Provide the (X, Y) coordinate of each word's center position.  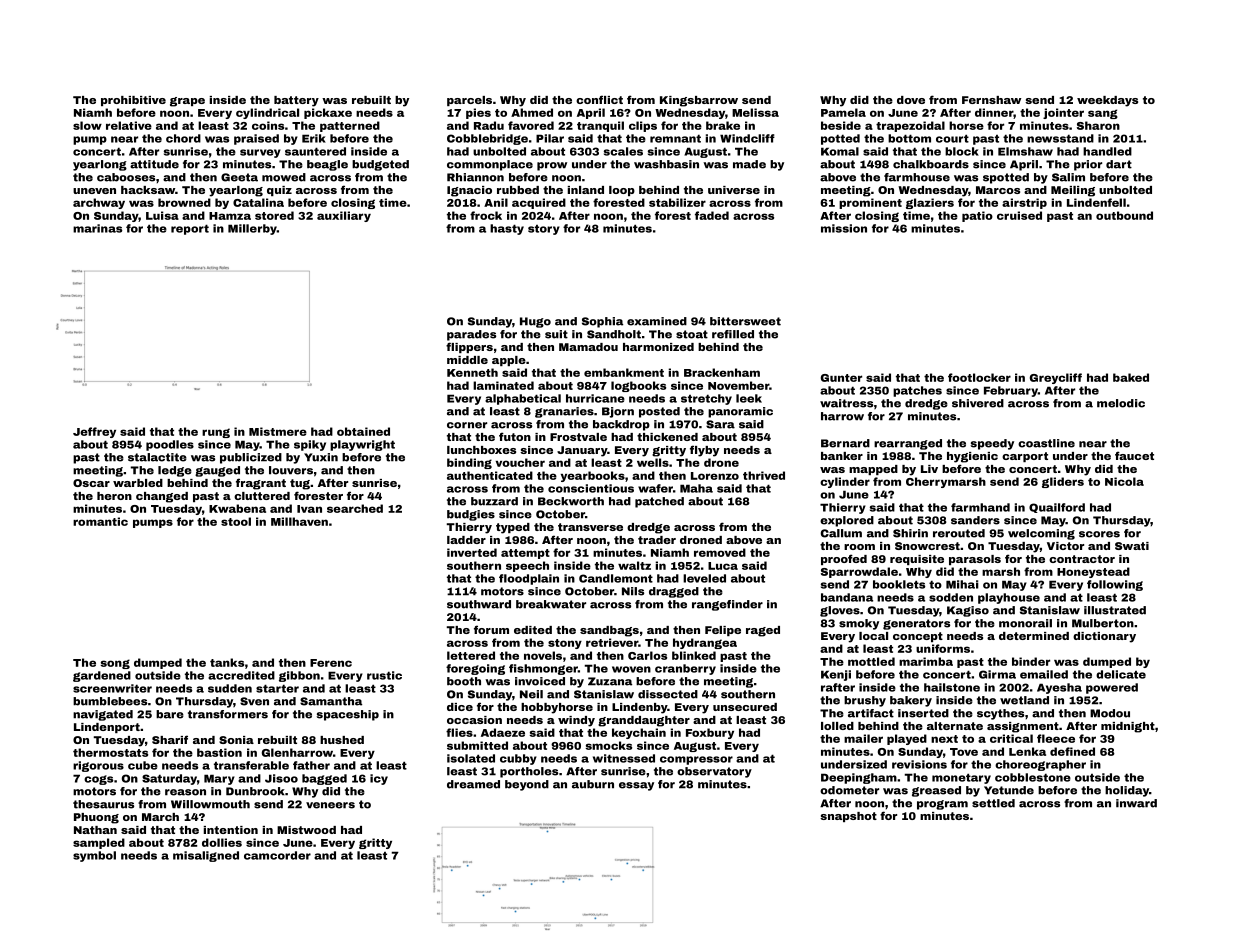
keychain (639, 733)
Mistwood (306, 830)
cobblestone (1033, 777)
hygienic (972, 457)
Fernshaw (991, 100)
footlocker (979, 377)
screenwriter (112, 688)
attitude (154, 164)
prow (552, 166)
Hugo (535, 322)
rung (216, 433)
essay (636, 786)
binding (469, 463)
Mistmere (278, 431)
